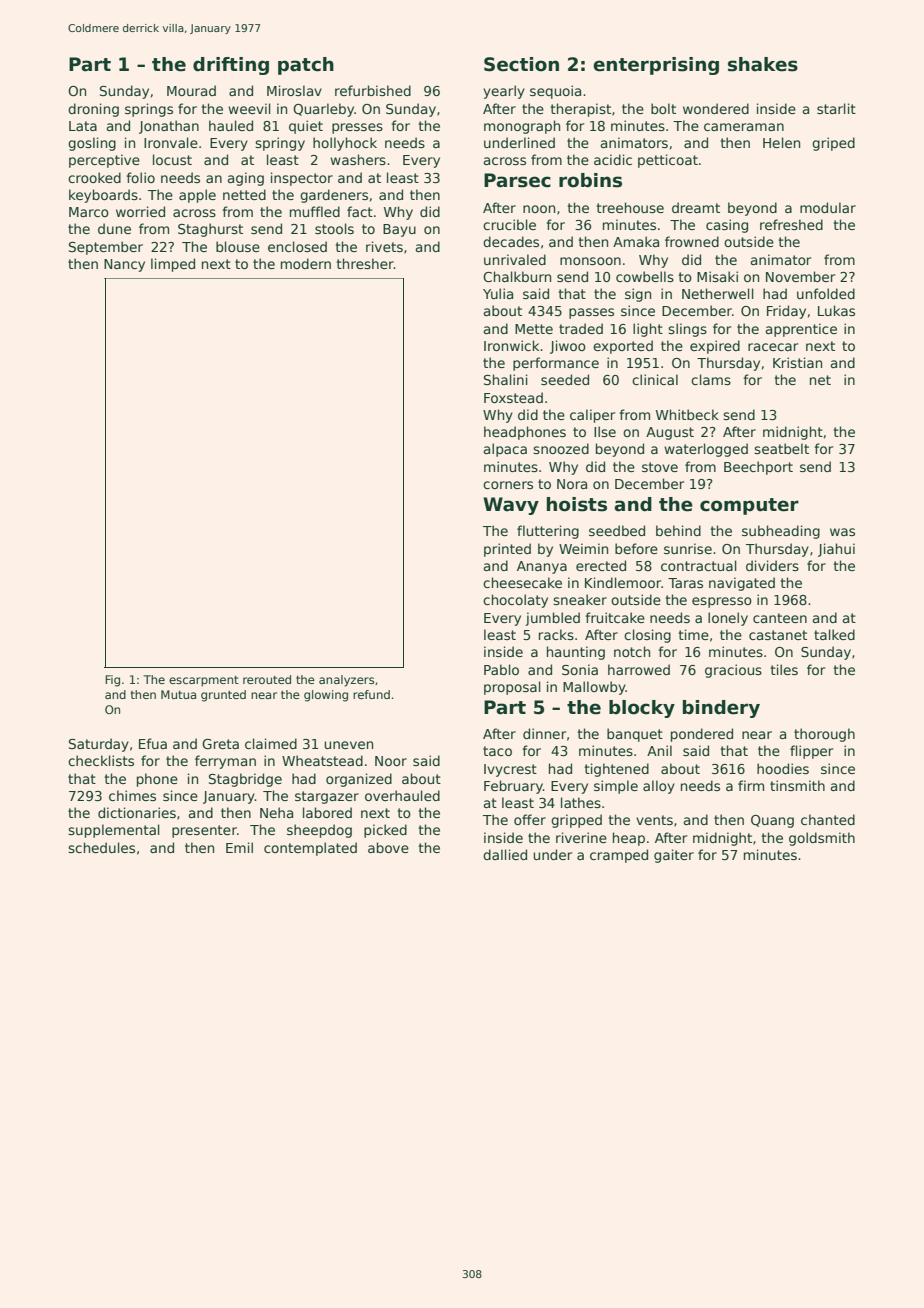 The width and height of the document is (924, 1308). Describe the element at coordinates (699, 565) in the document. I see `contractual` at that location.
